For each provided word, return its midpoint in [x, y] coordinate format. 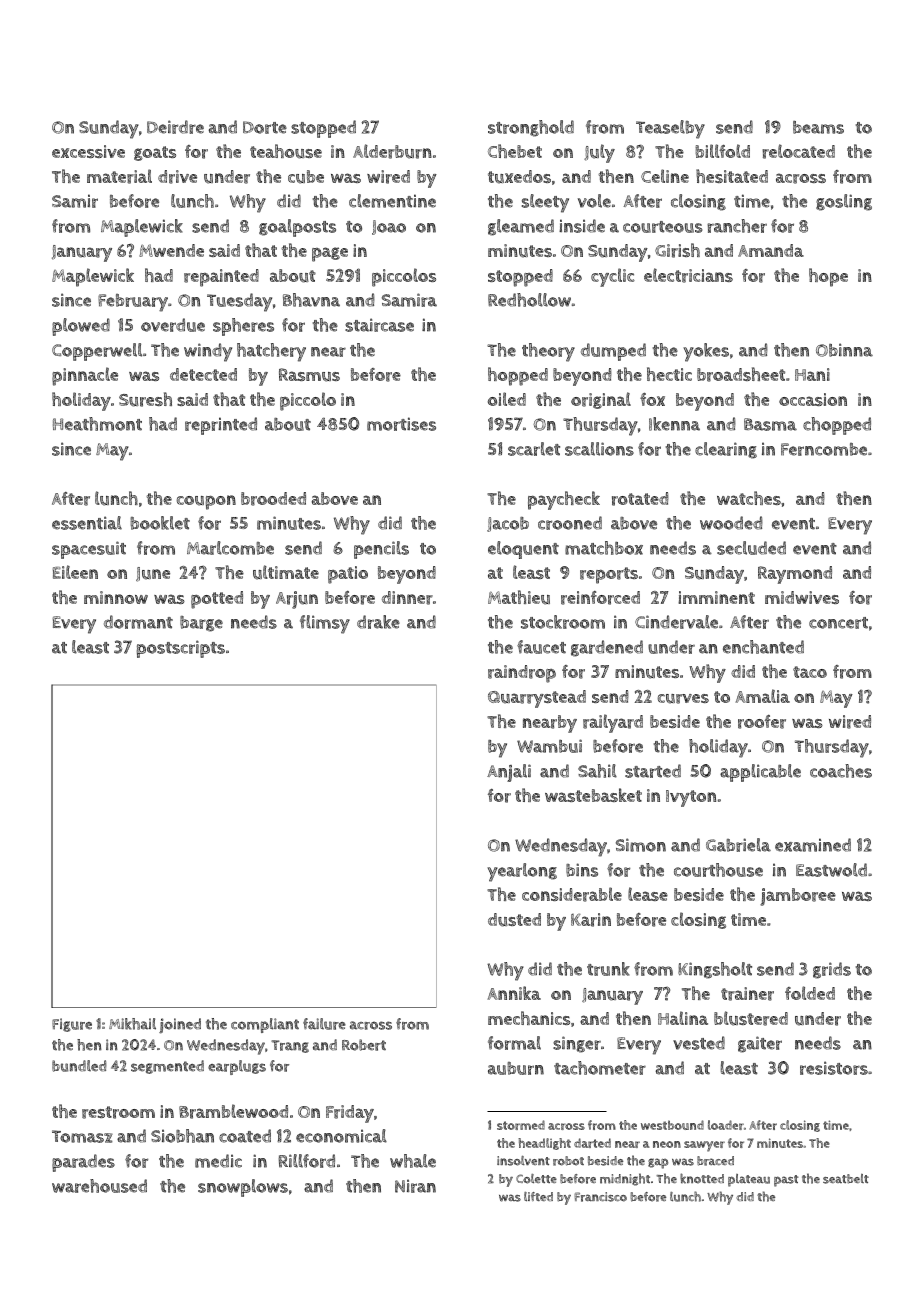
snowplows [243, 1188]
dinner [407, 598]
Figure [72, 1025]
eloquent [523, 550]
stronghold [531, 128]
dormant [138, 622]
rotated [640, 499]
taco [810, 672]
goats [155, 153]
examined [813, 845]
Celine [665, 176]
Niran [415, 1186]
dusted [514, 920]
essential [87, 523]
